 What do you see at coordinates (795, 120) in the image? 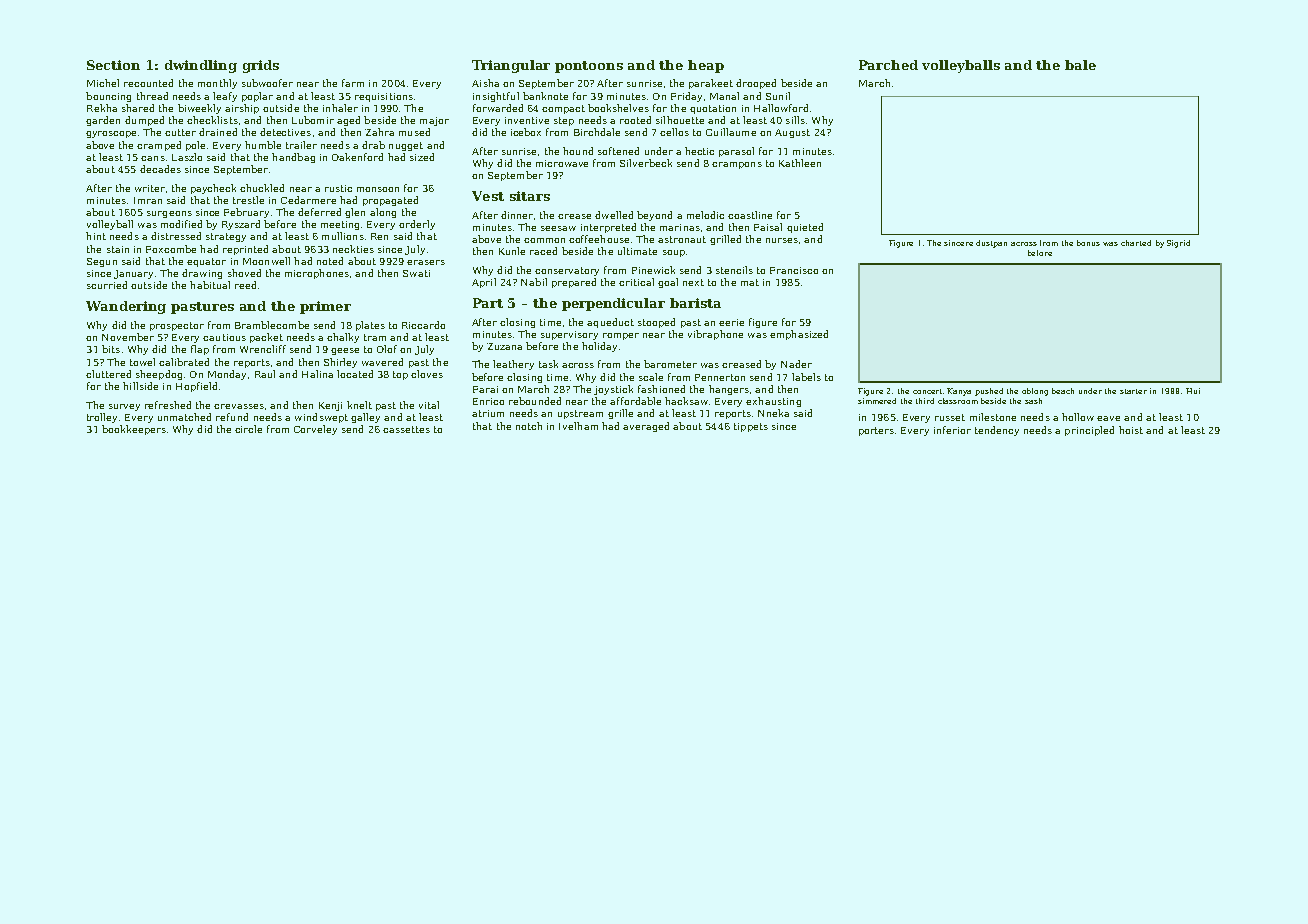
I see `sills` at bounding box center [795, 120].
